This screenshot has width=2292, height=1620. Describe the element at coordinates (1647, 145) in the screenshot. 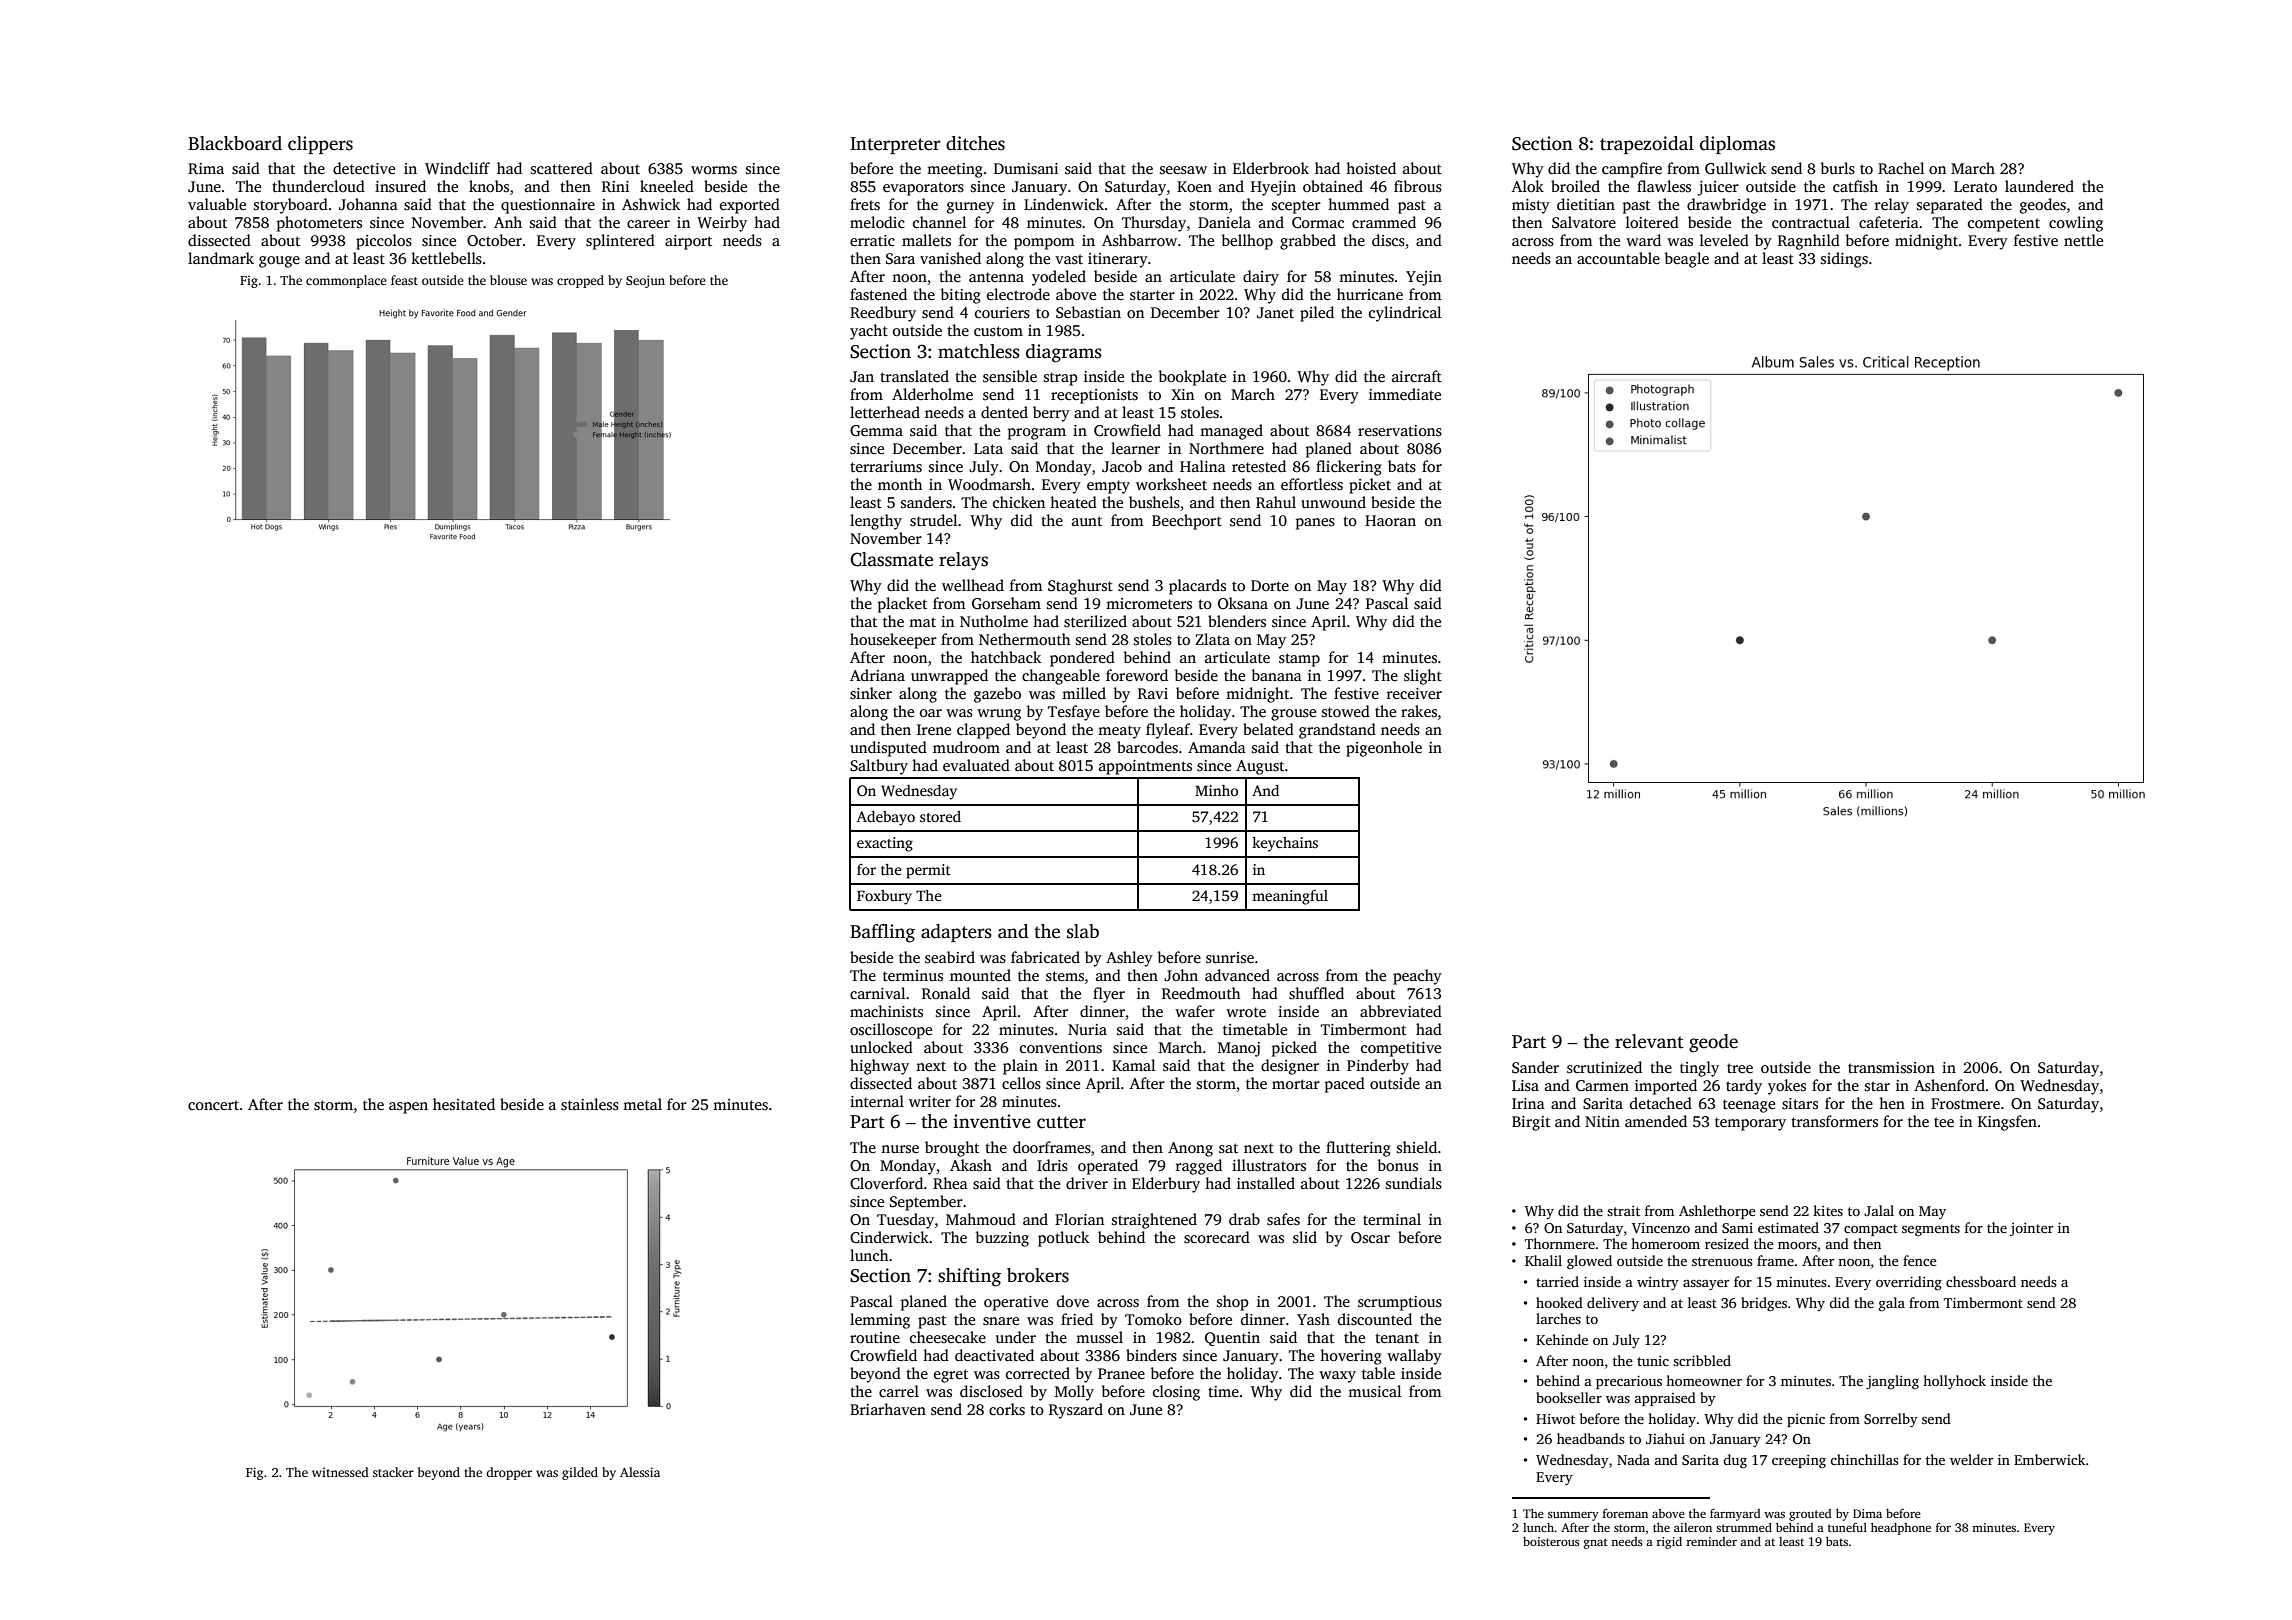

I see `trapezoidal` at that location.
